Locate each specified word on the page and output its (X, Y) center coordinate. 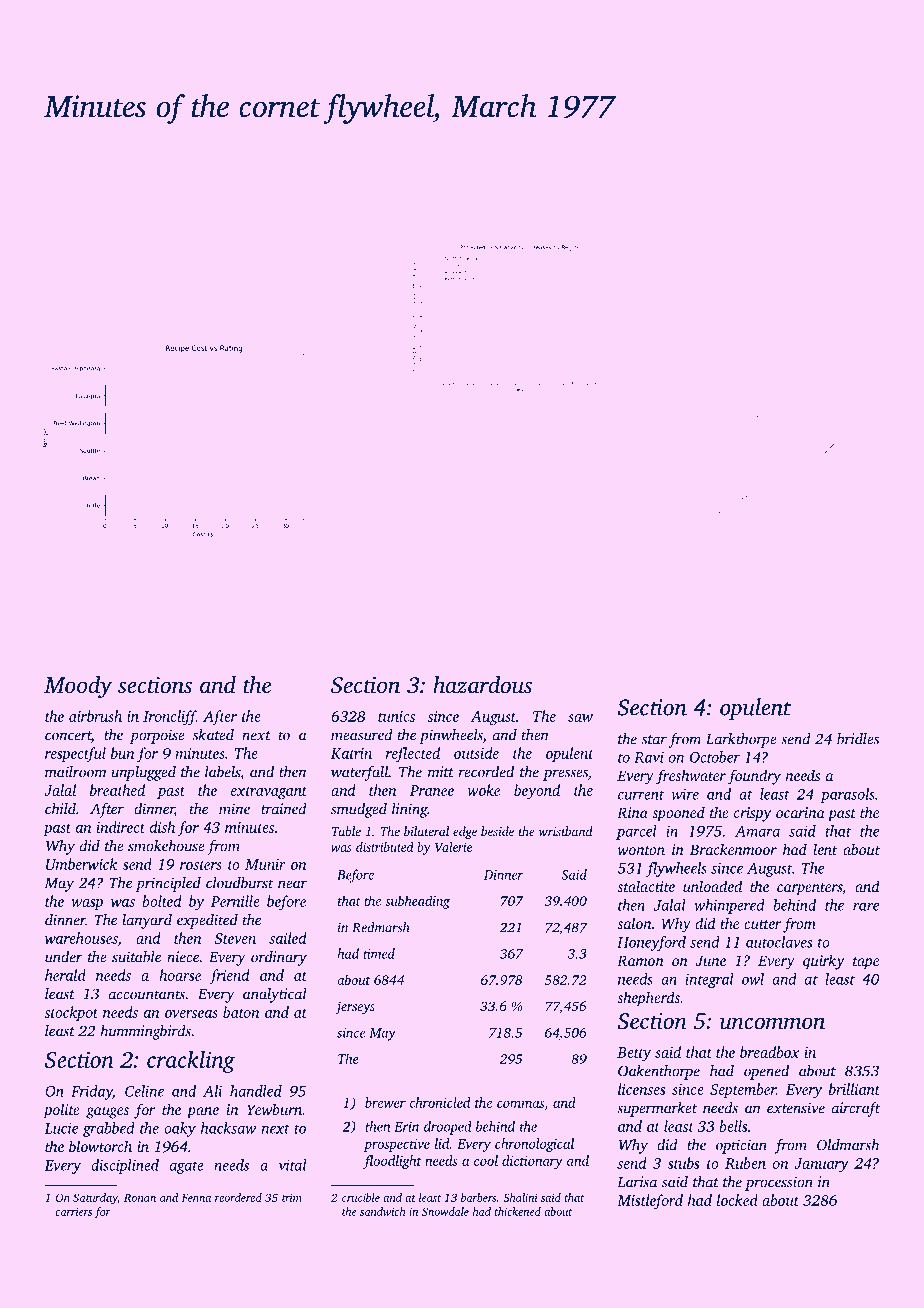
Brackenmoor (733, 849)
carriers (73, 1211)
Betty (634, 1054)
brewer (385, 1102)
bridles (858, 739)
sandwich (383, 1211)
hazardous (482, 684)
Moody (78, 687)
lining (409, 810)
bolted (162, 901)
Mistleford (650, 1201)
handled (256, 1091)
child (60, 809)
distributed (385, 847)
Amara (757, 831)
